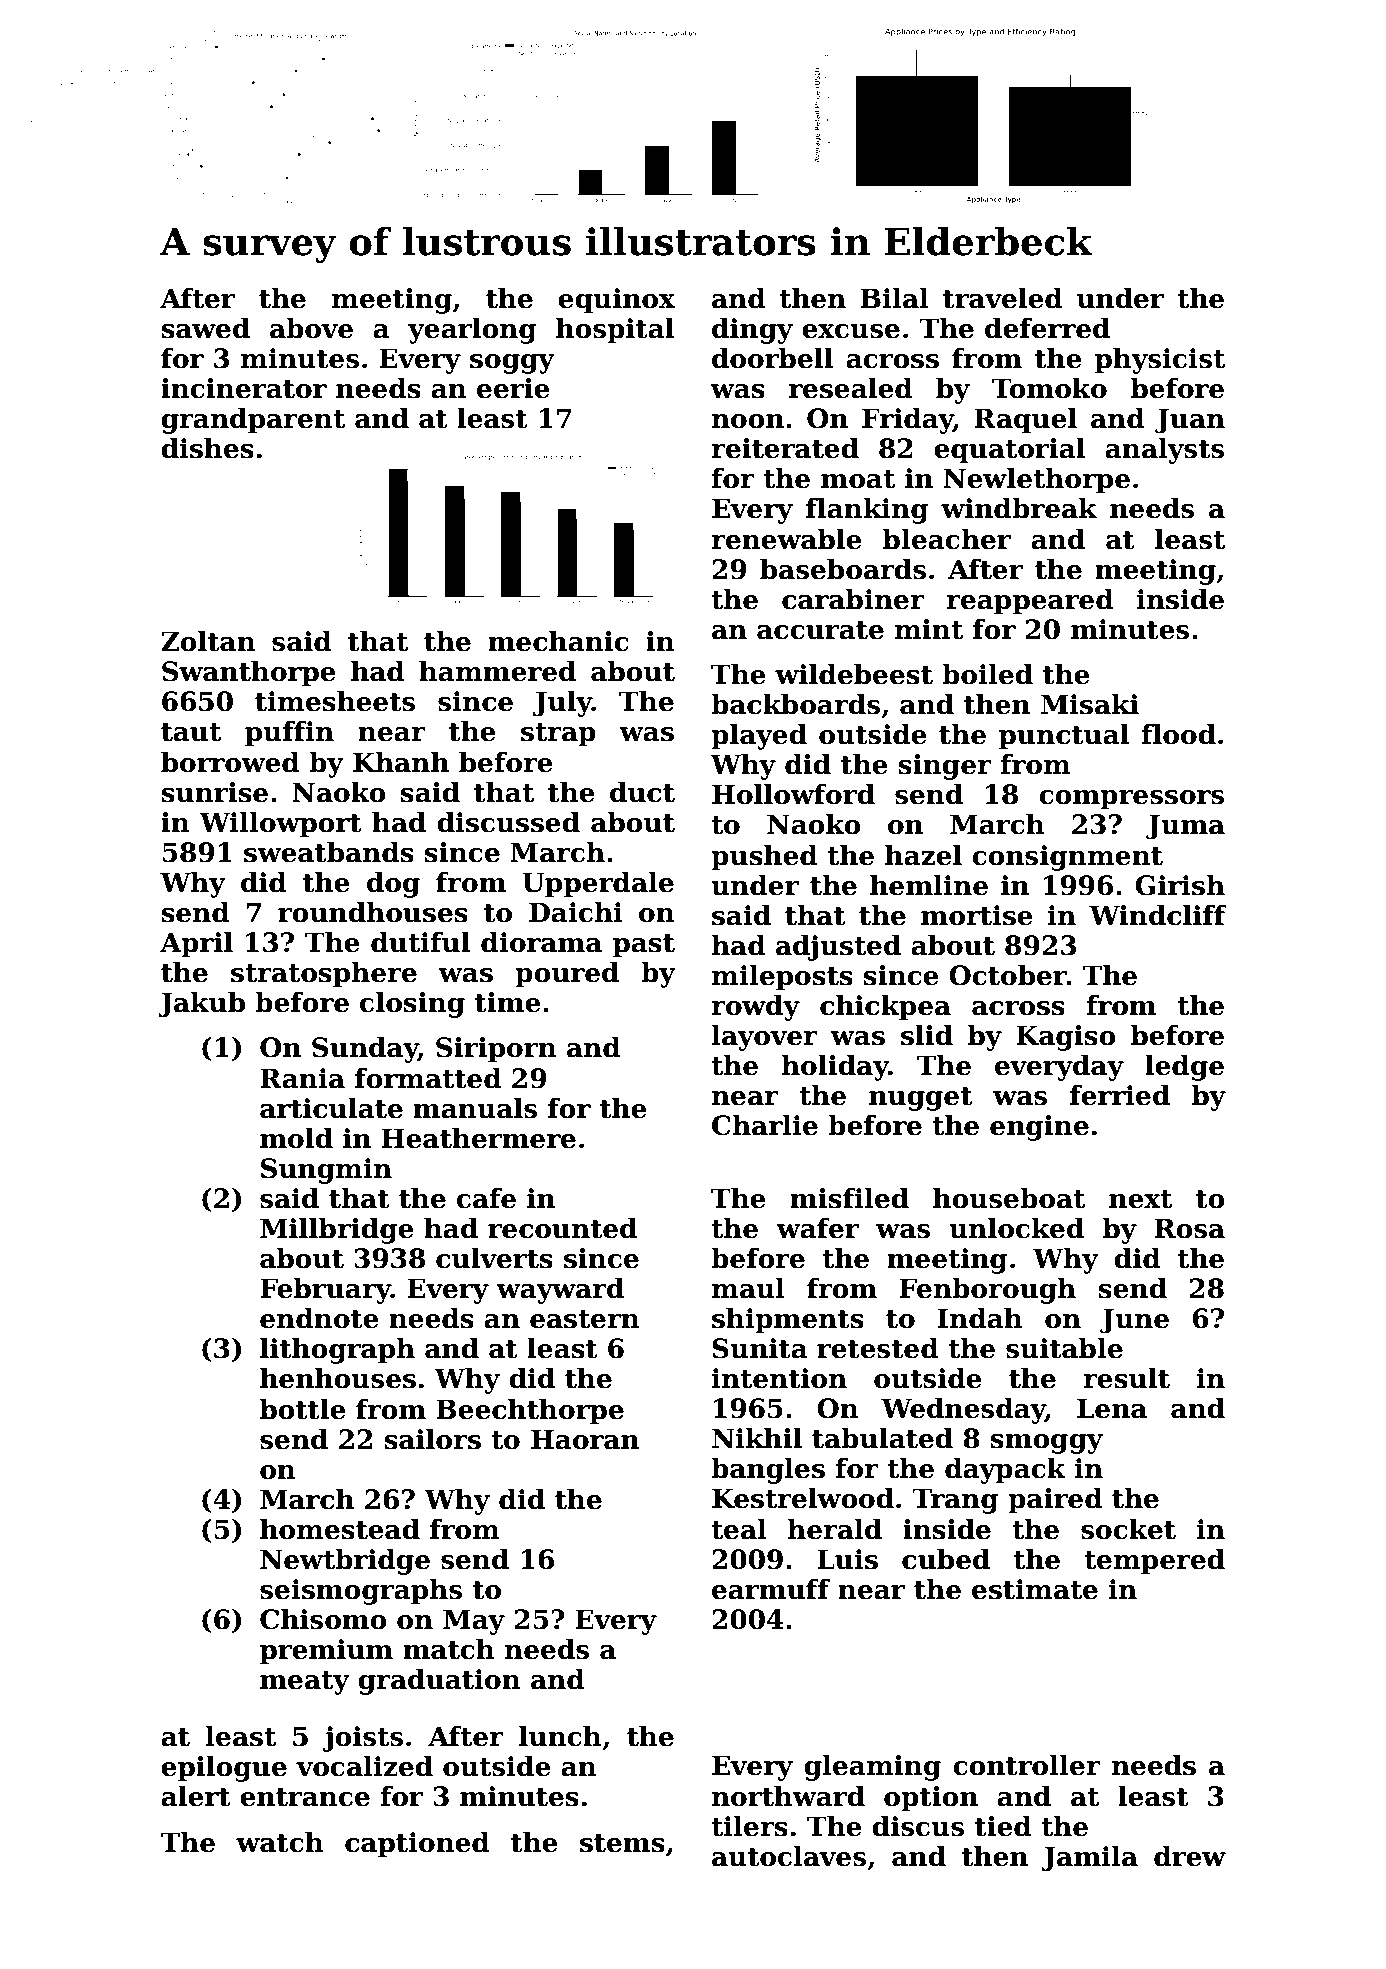  I want to click on stratosphere, so click(324, 975).
